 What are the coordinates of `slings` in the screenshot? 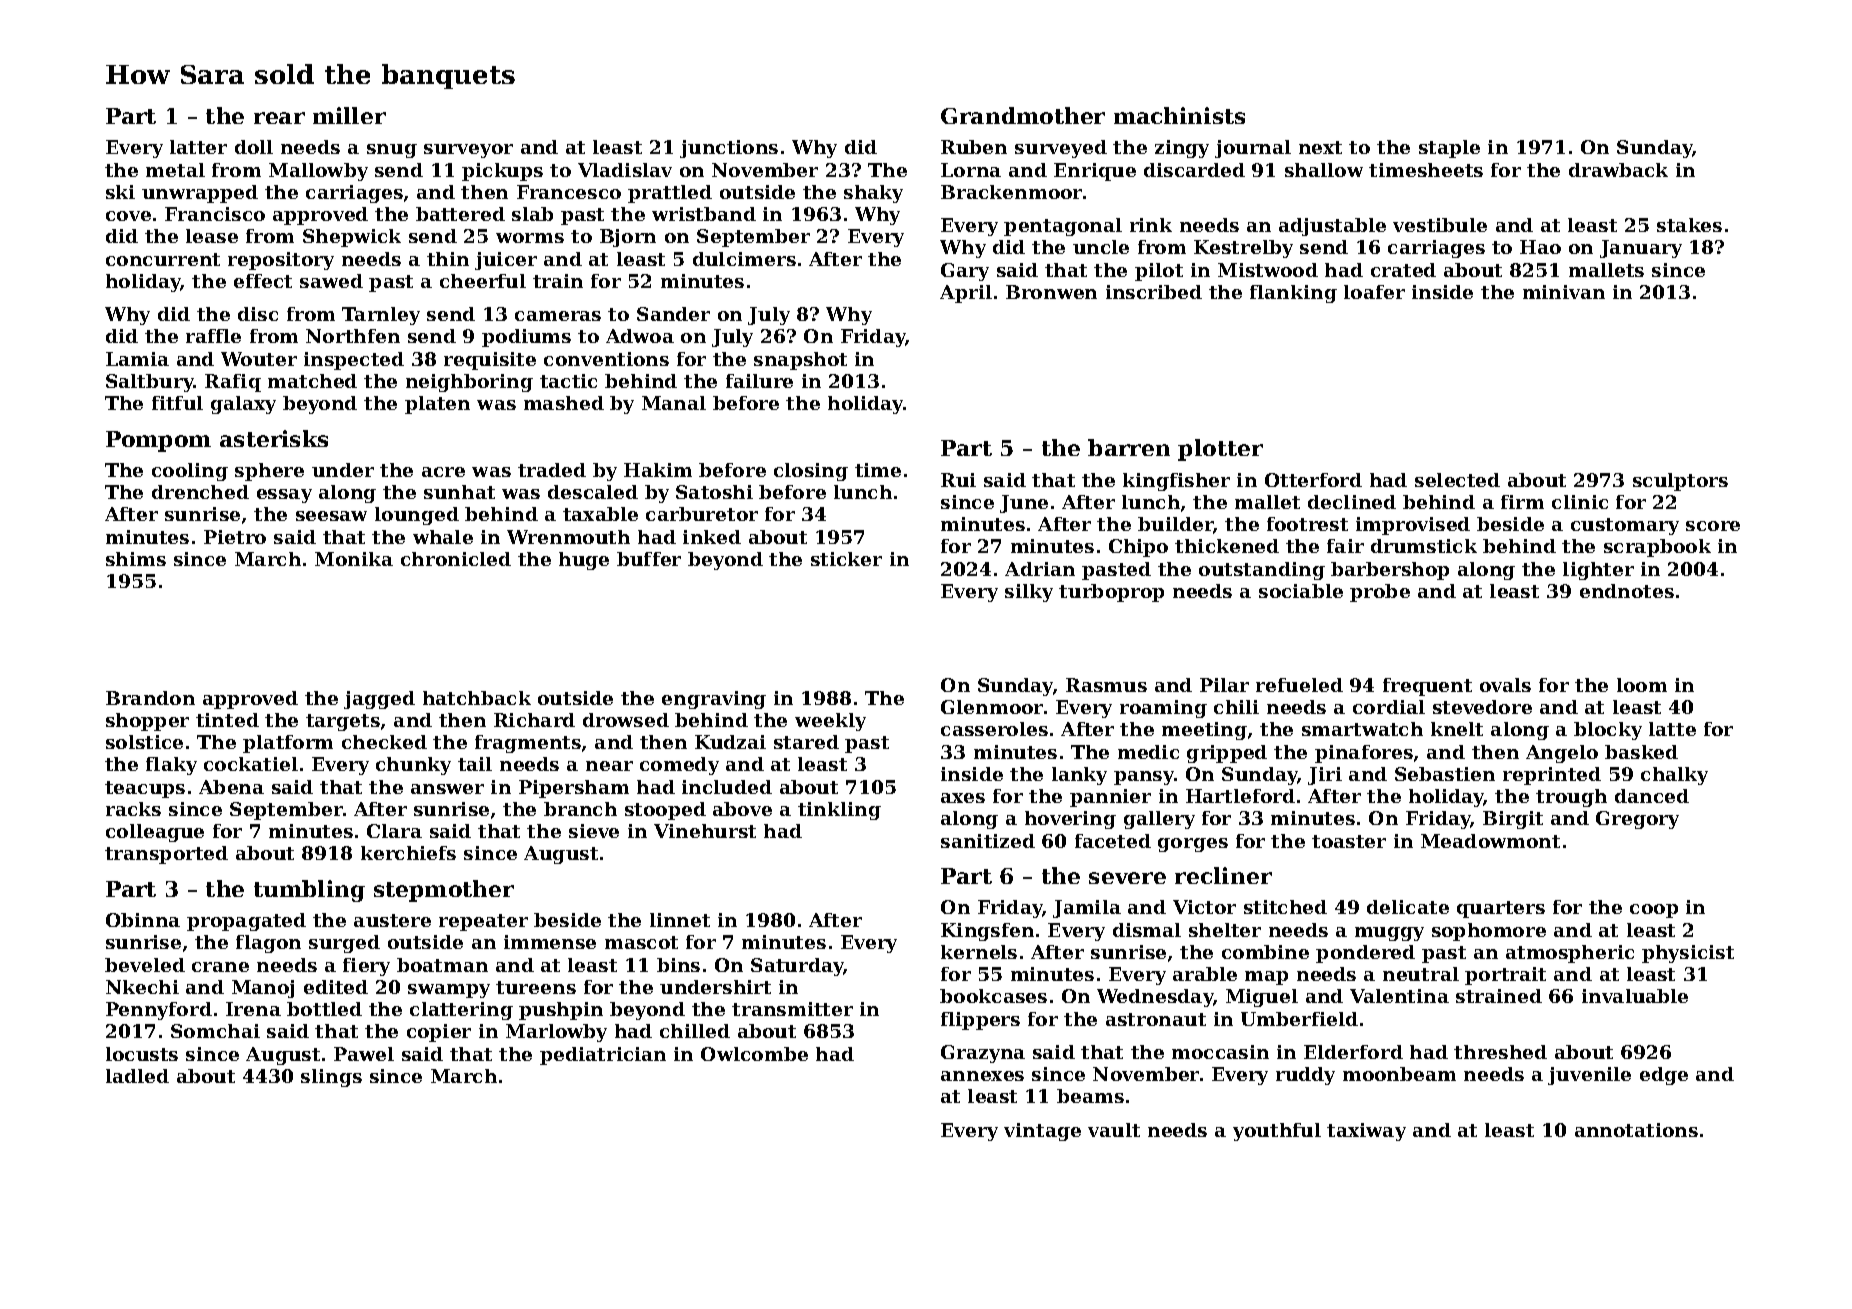 It's located at (331, 1078).
